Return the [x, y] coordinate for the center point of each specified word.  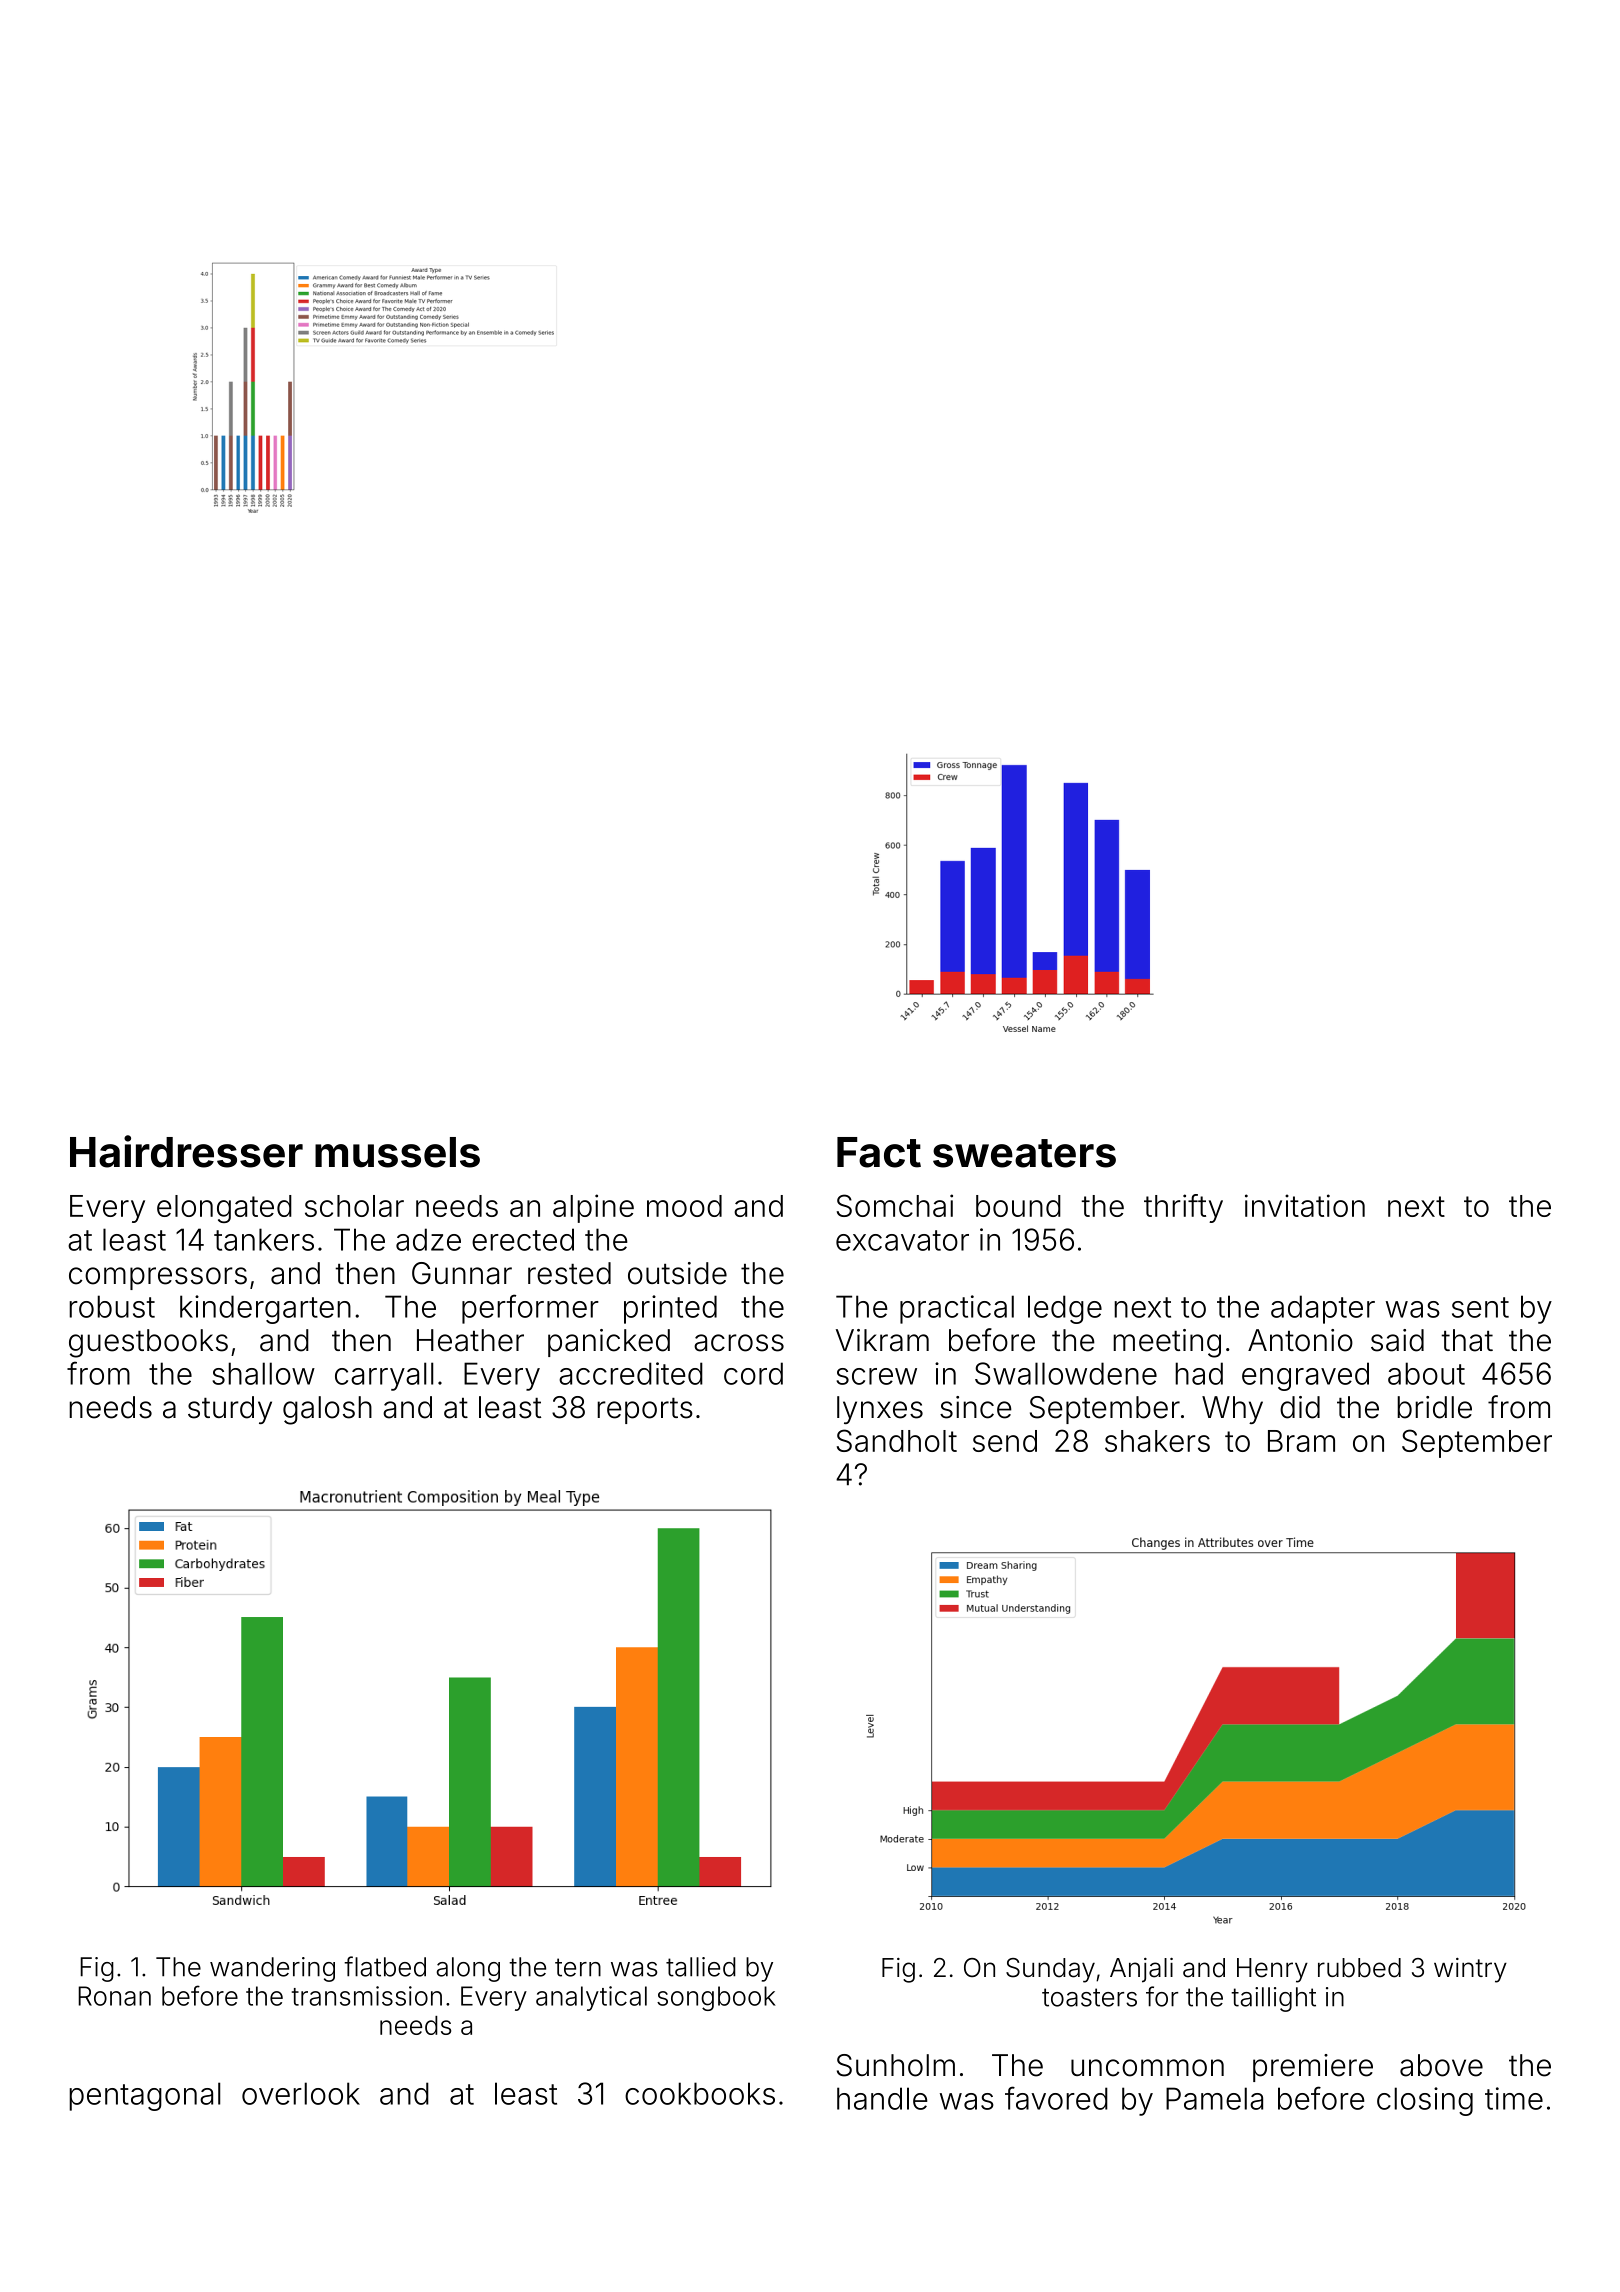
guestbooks [148, 1343]
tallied [701, 1967]
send [1005, 1441]
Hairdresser [186, 1151]
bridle [1434, 1407]
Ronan [114, 1996]
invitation [1305, 1205]
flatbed [385, 1966]
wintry [1470, 1970]
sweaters [1024, 1153]
